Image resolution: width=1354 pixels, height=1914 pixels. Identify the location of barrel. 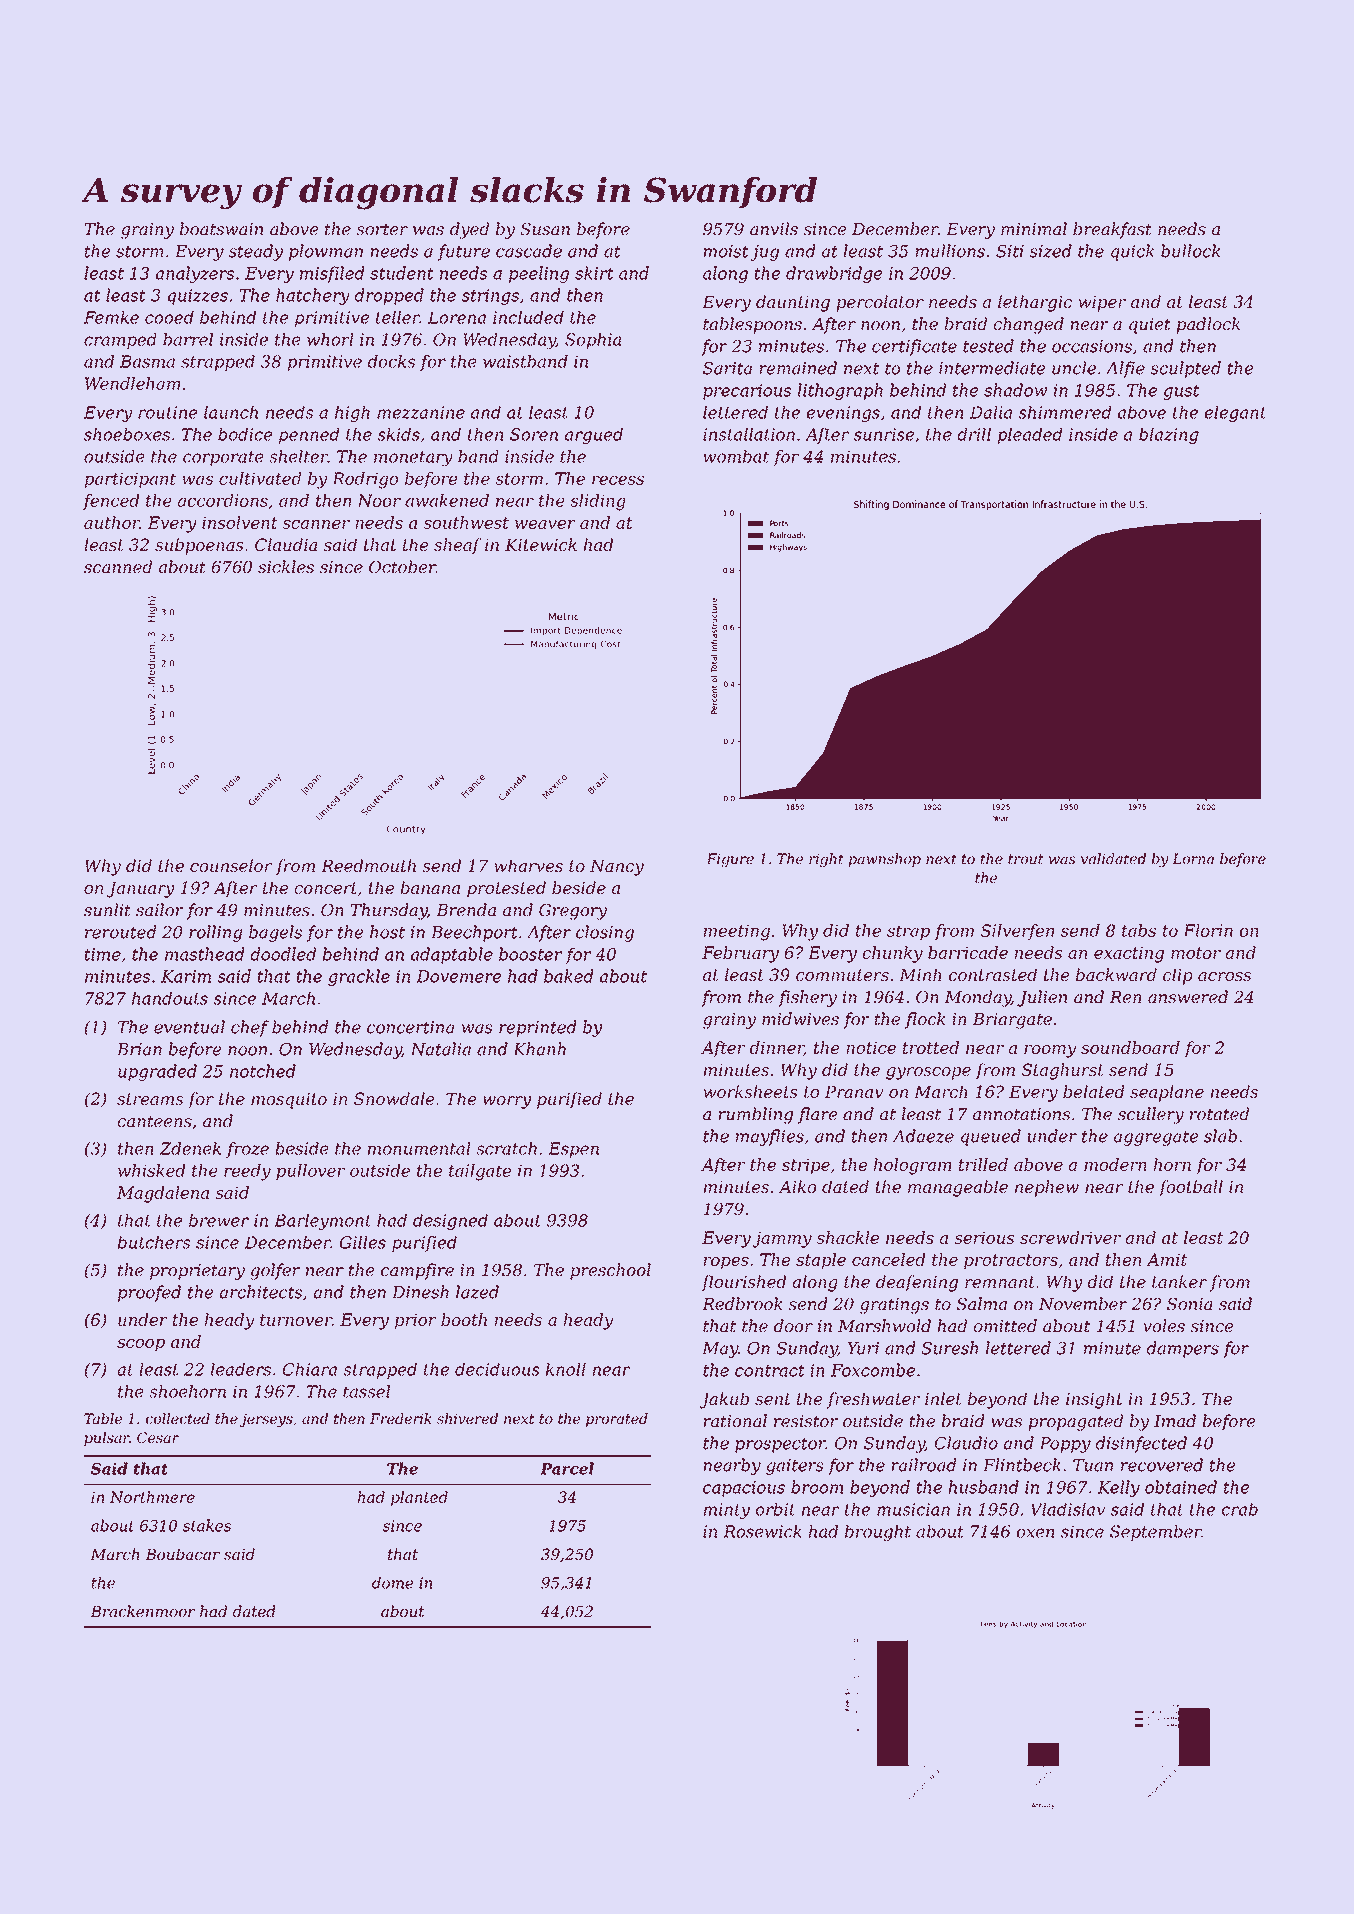
(188, 339).
